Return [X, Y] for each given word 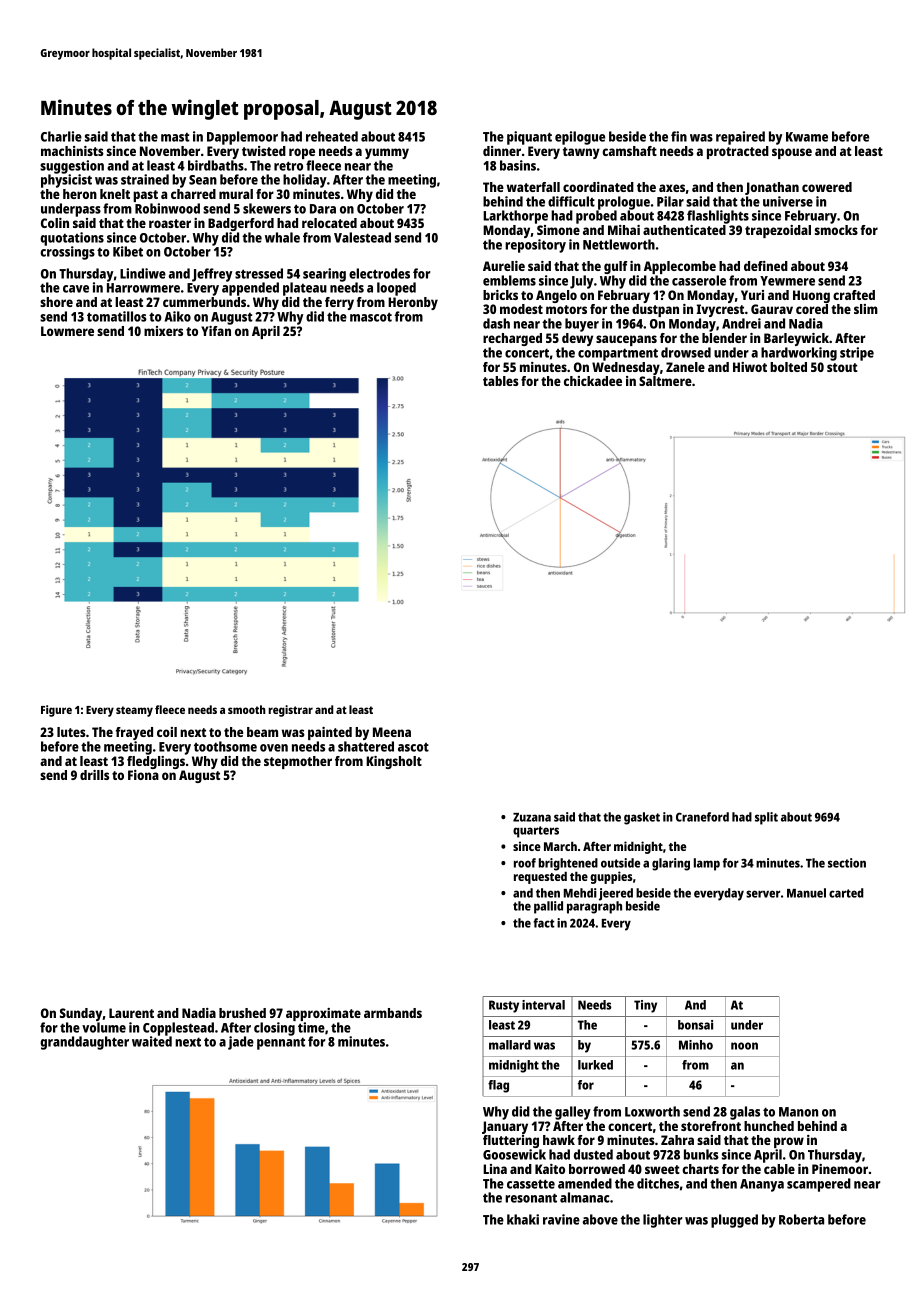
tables [501, 381]
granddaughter [84, 1043]
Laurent [131, 1013]
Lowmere [67, 331]
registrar [291, 711]
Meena [392, 732]
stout [842, 367]
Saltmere [665, 381]
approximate [323, 1014]
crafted [854, 295]
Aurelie [504, 266]
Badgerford [241, 224]
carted [846, 893]
